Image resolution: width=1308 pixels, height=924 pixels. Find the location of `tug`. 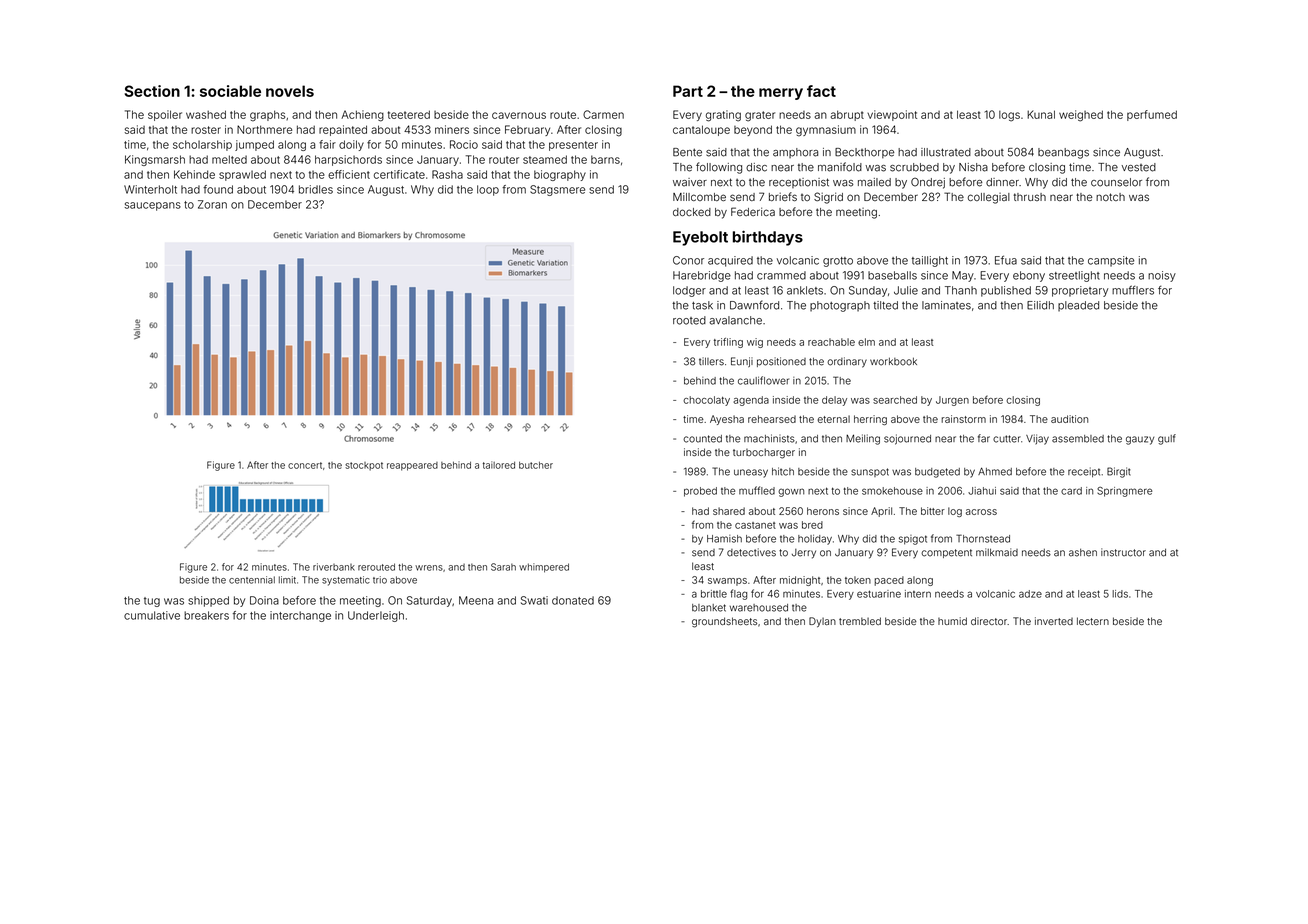

tug is located at coordinates (152, 602).
